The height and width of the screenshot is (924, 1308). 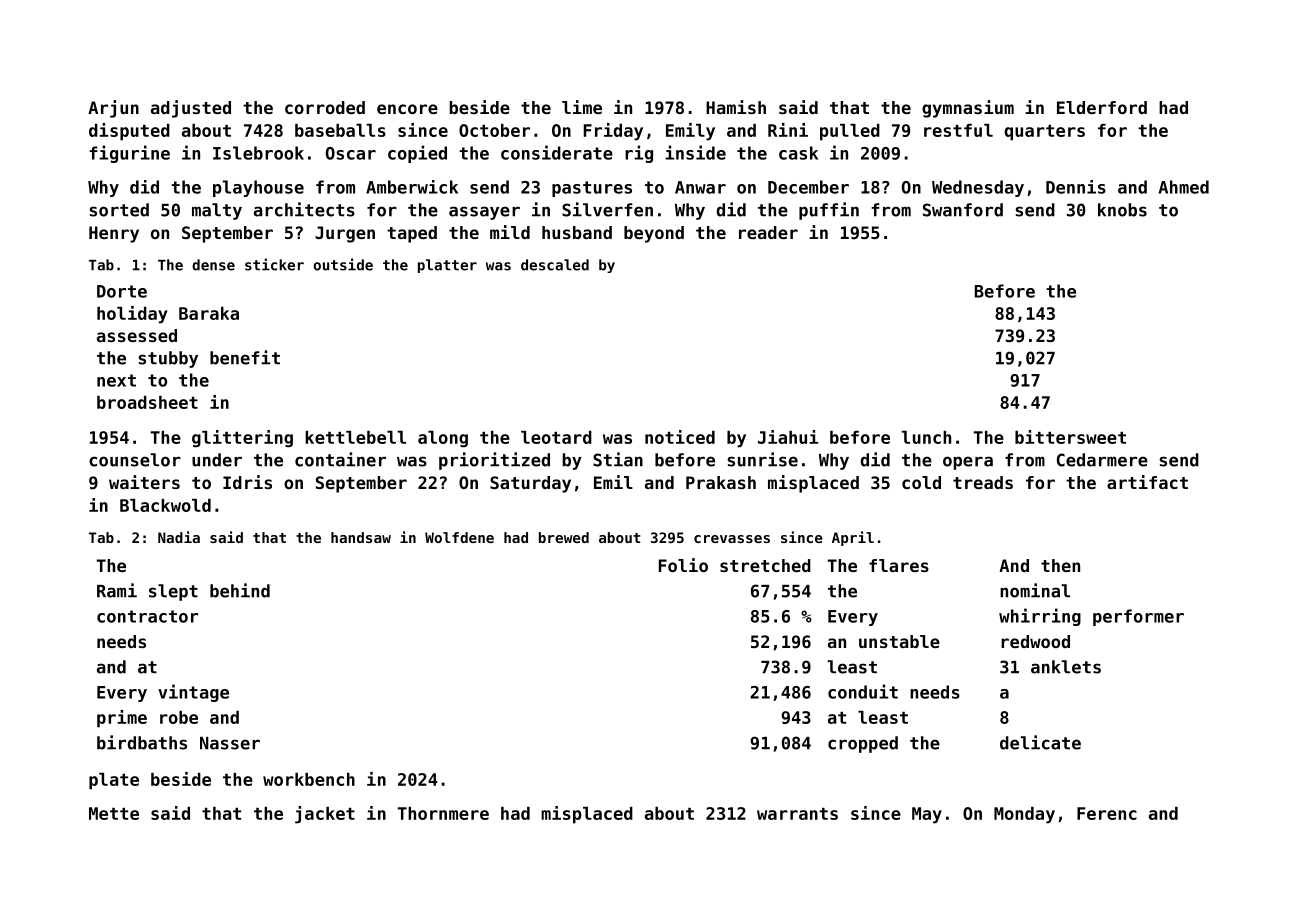 I want to click on corroded, so click(x=325, y=107).
